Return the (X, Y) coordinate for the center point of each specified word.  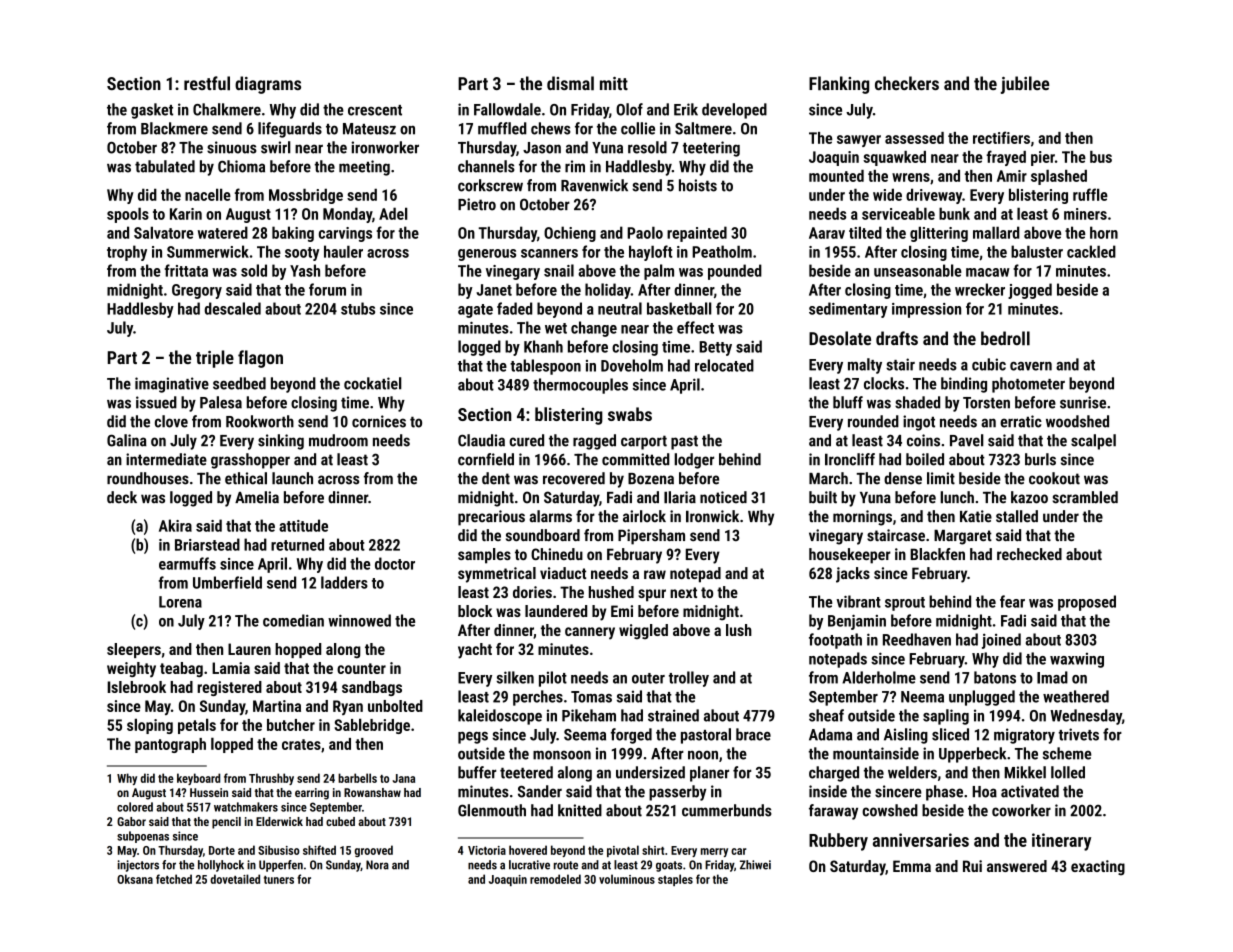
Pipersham (651, 537)
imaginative (172, 385)
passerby (677, 793)
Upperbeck (972, 755)
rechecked (1029, 554)
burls (1040, 459)
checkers (907, 83)
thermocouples (580, 386)
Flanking (839, 85)
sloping (150, 726)
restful (207, 83)
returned (297, 544)
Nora (377, 865)
